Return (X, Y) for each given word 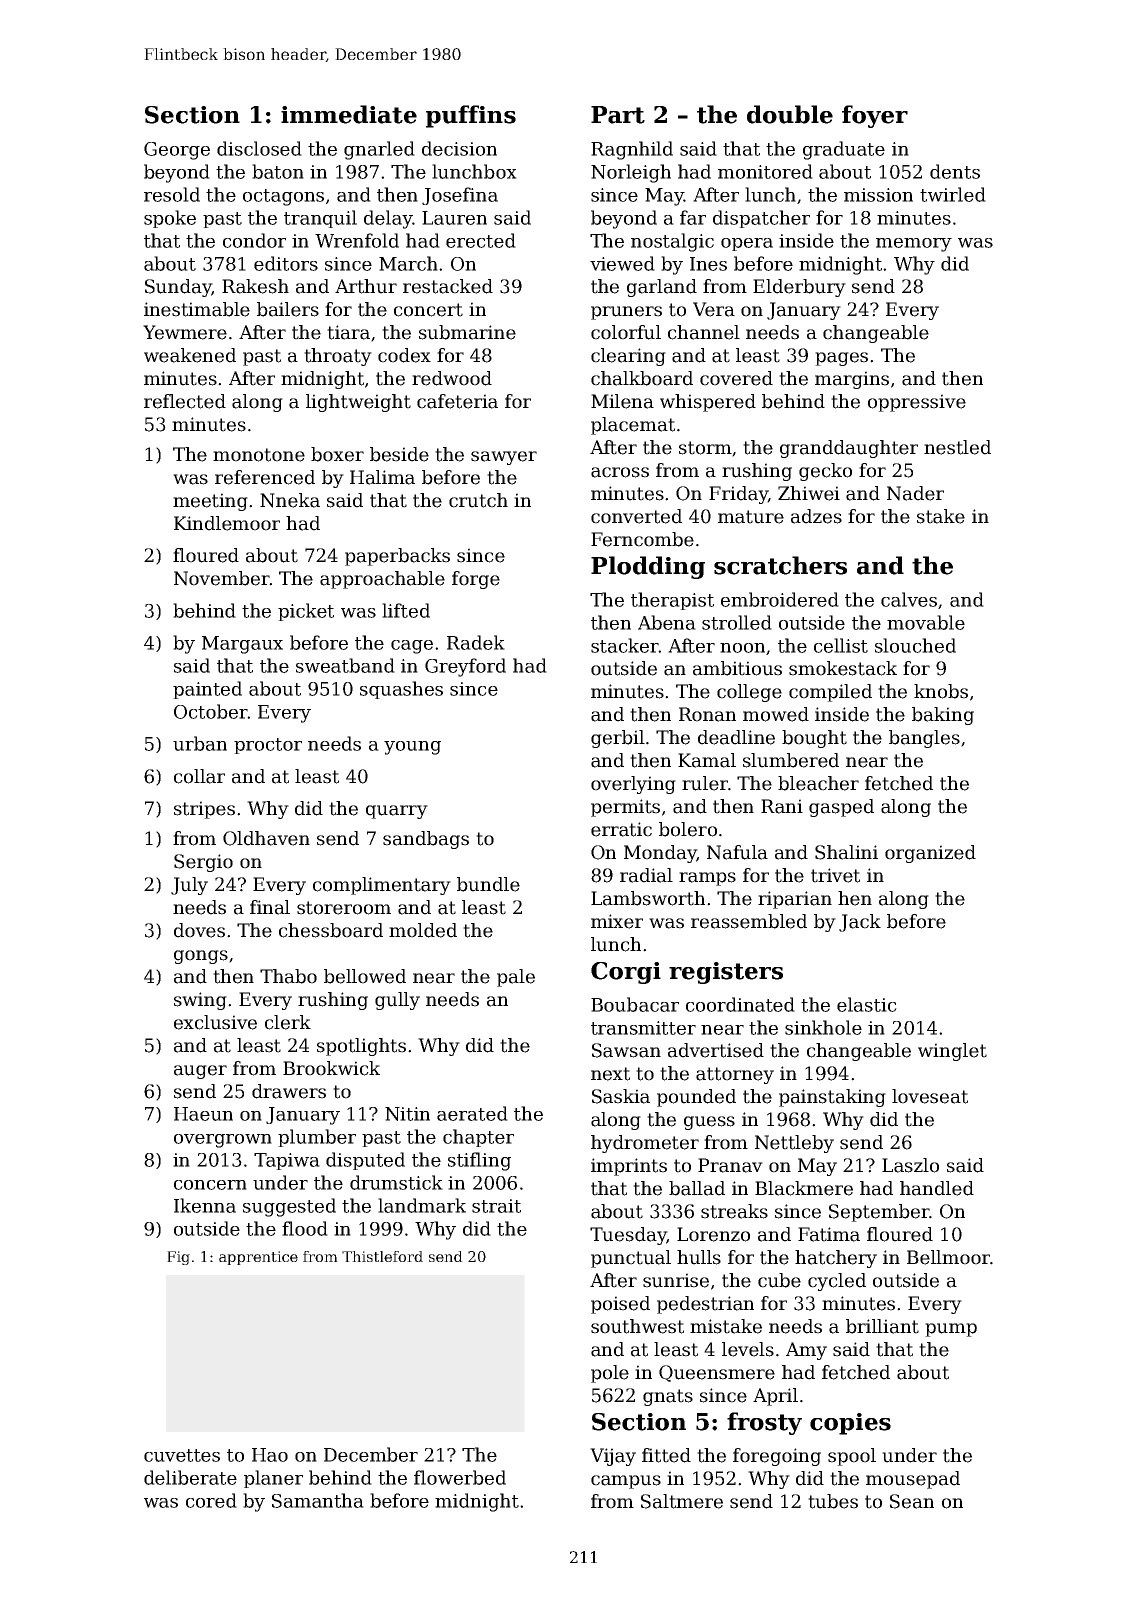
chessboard (331, 930)
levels (748, 1349)
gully (397, 1001)
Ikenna (205, 1205)
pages (841, 359)
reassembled (749, 921)
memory (914, 245)
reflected (185, 401)
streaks (734, 1211)
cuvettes (182, 1455)
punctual (631, 1259)
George (177, 151)
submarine (467, 332)
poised (620, 1305)
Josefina (460, 196)
